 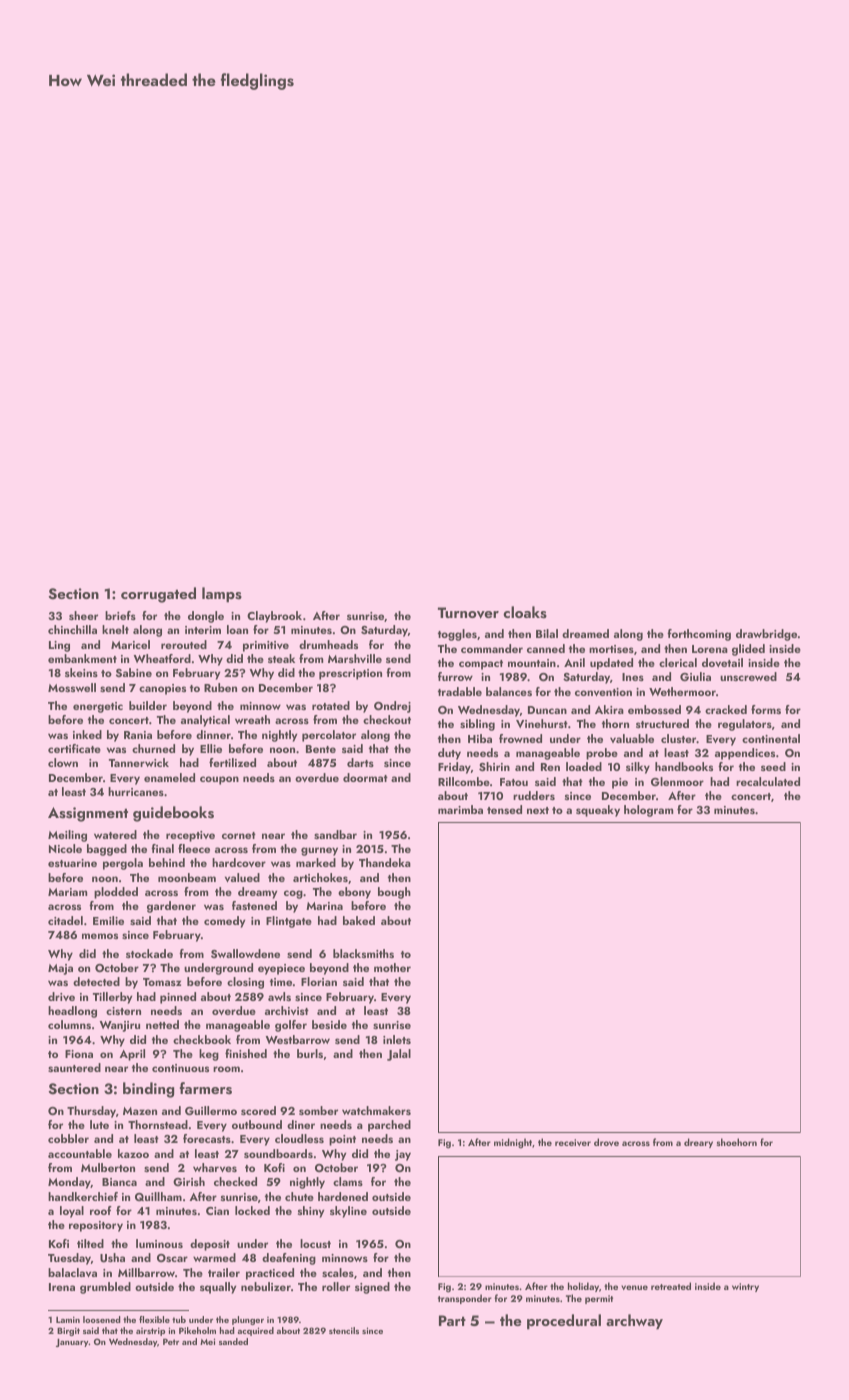 I want to click on shoehorn, so click(x=736, y=1142).
